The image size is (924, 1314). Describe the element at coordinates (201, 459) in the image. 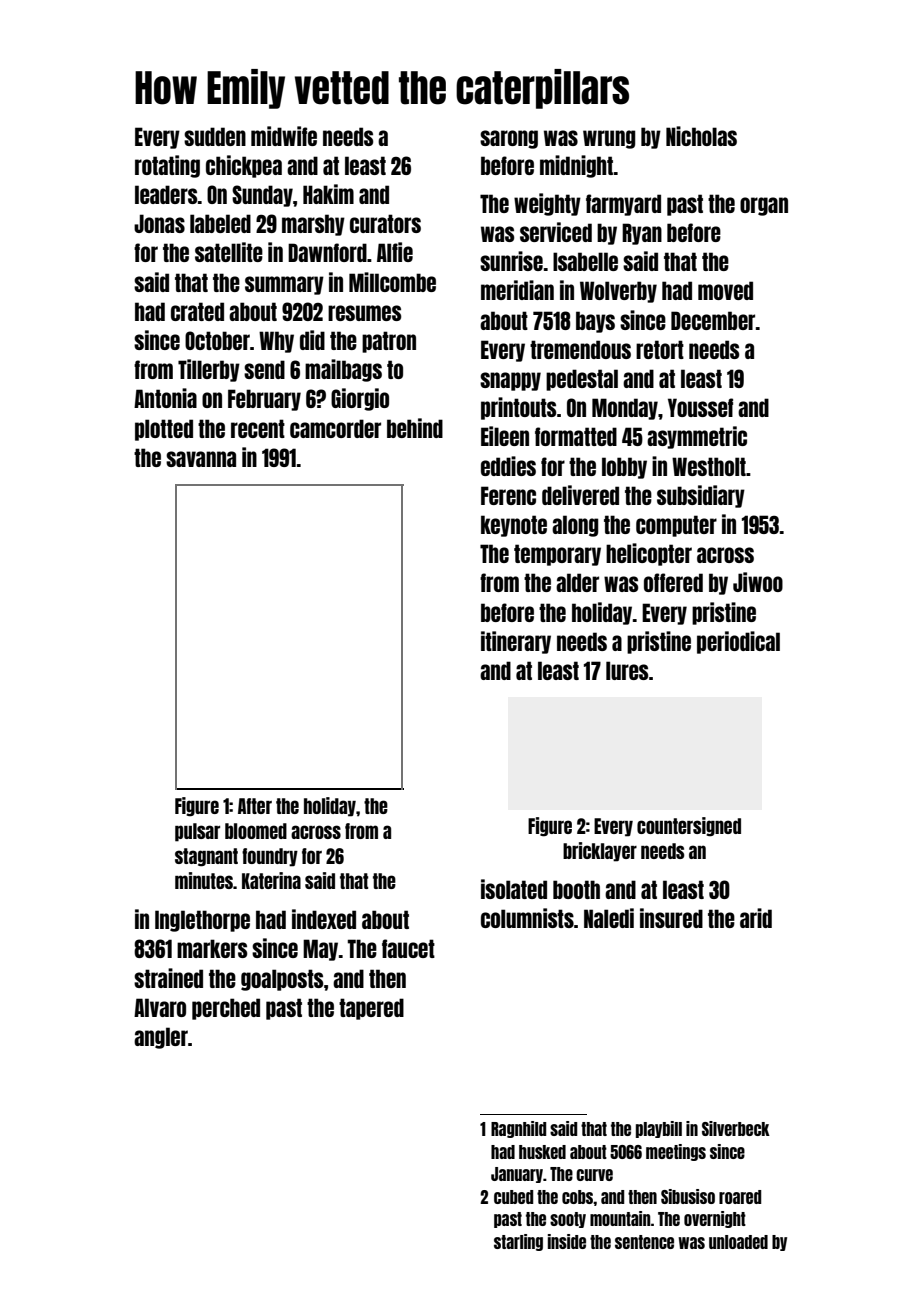

I see `savanna` at that location.
